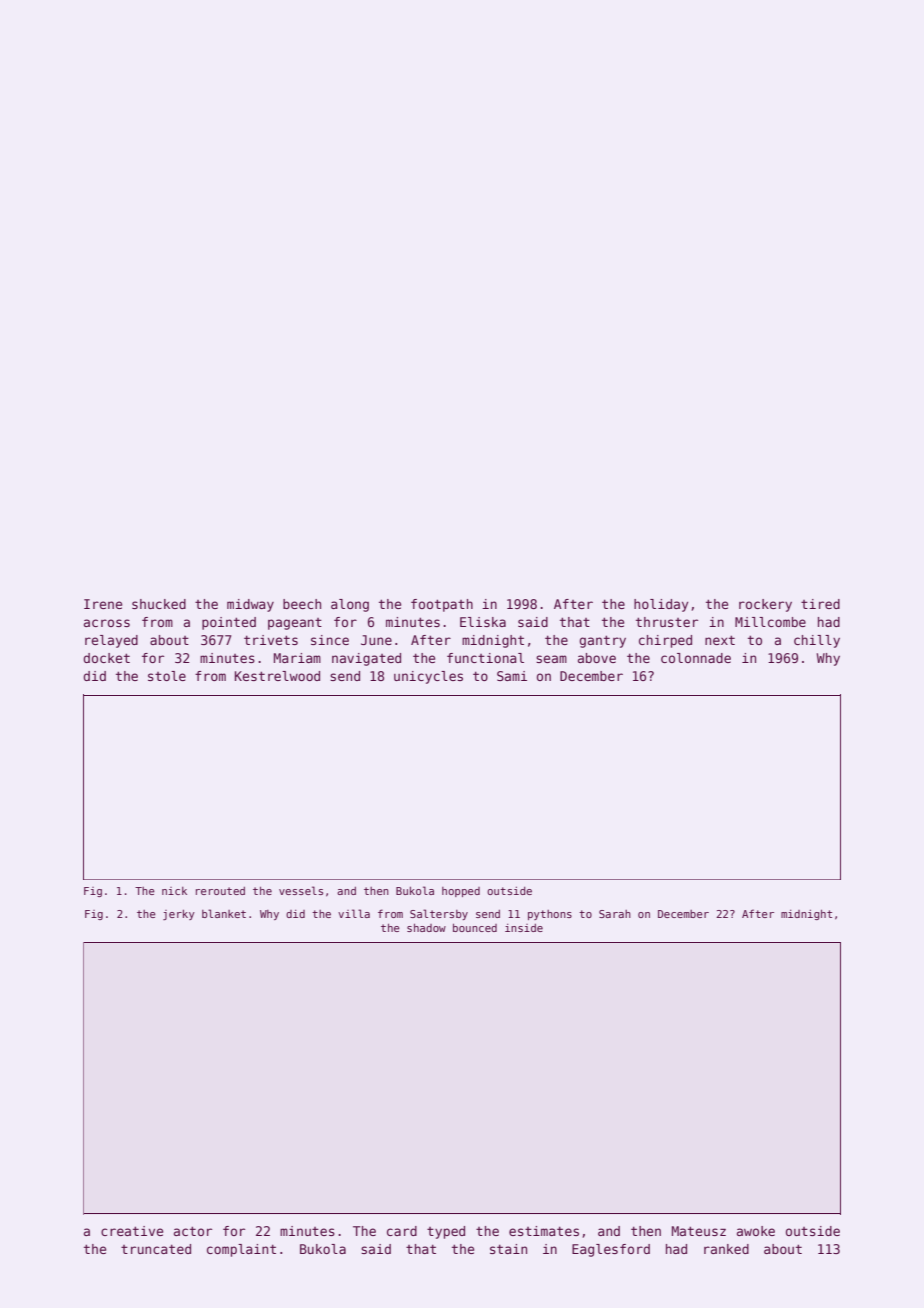 The width and height of the screenshot is (924, 1308). Describe the element at coordinates (132, 1231) in the screenshot. I see `creative` at that location.
